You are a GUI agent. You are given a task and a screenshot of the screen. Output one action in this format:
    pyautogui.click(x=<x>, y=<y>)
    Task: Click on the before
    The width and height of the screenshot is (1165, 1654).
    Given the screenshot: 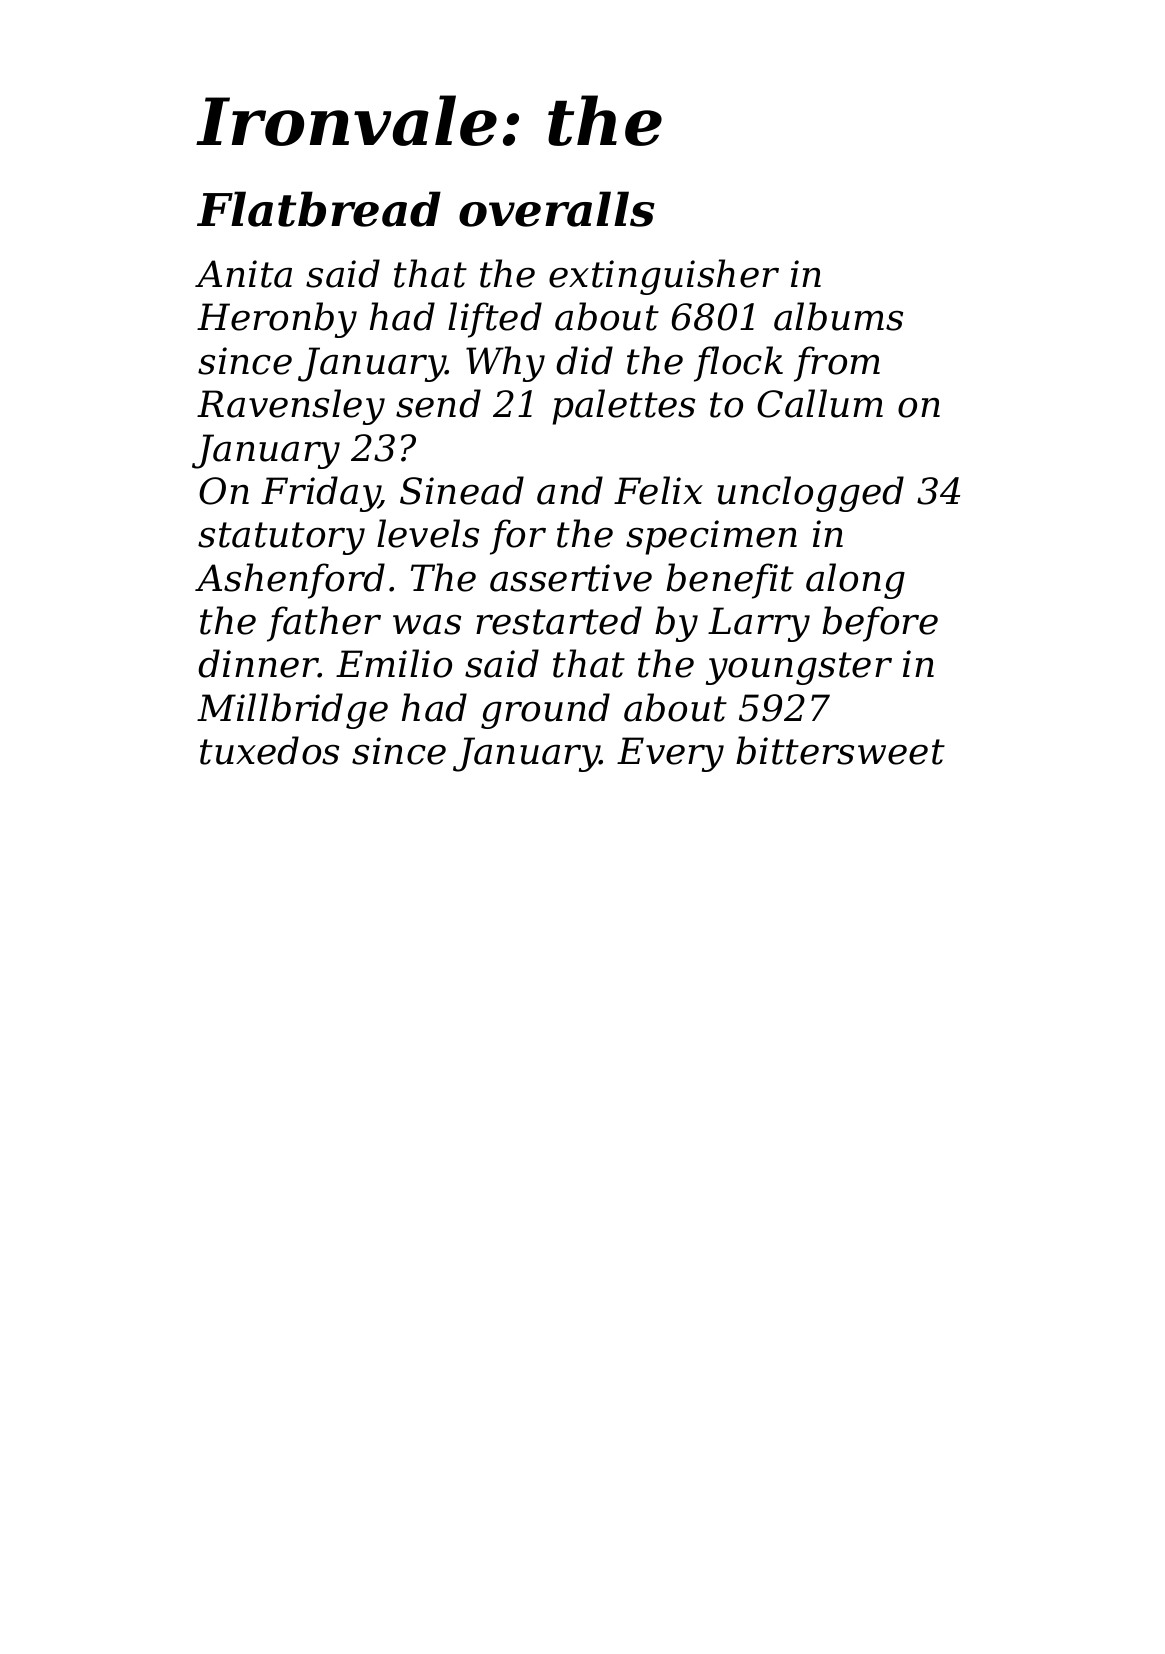 What is the action you would take?
    pyautogui.click(x=880, y=624)
